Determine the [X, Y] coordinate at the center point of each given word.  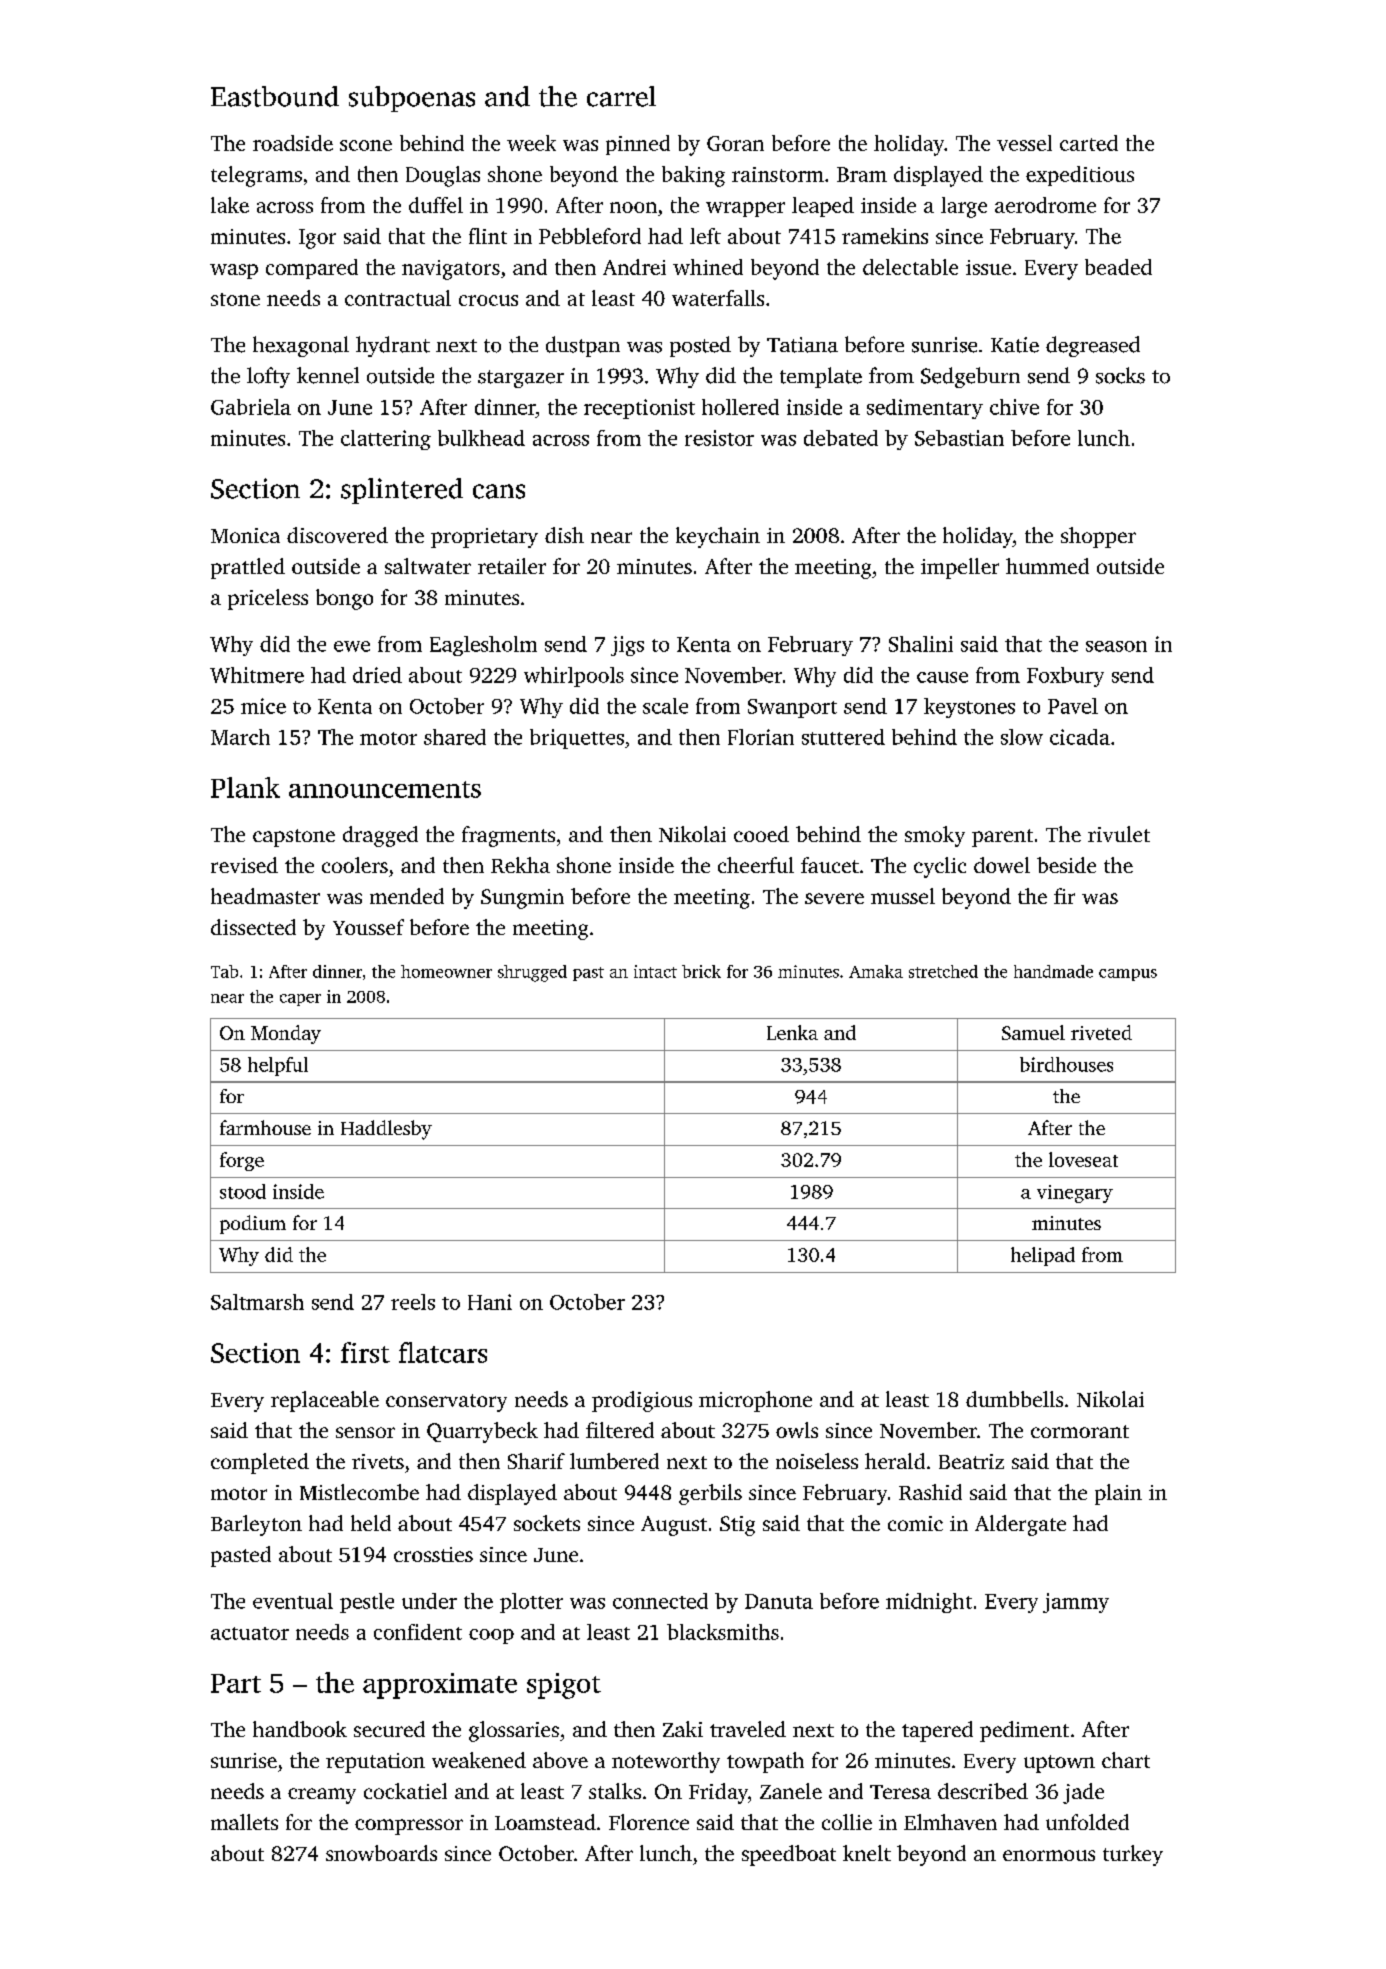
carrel [621, 96]
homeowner [446, 971]
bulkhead [481, 438]
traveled [748, 1729]
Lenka [792, 1032]
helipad [1043, 1256]
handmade [1053, 971]
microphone [755, 1401]
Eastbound [275, 96]
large [964, 207]
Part [236, 1683]
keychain [718, 537]
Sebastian [959, 438]
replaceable [325, 1401]
